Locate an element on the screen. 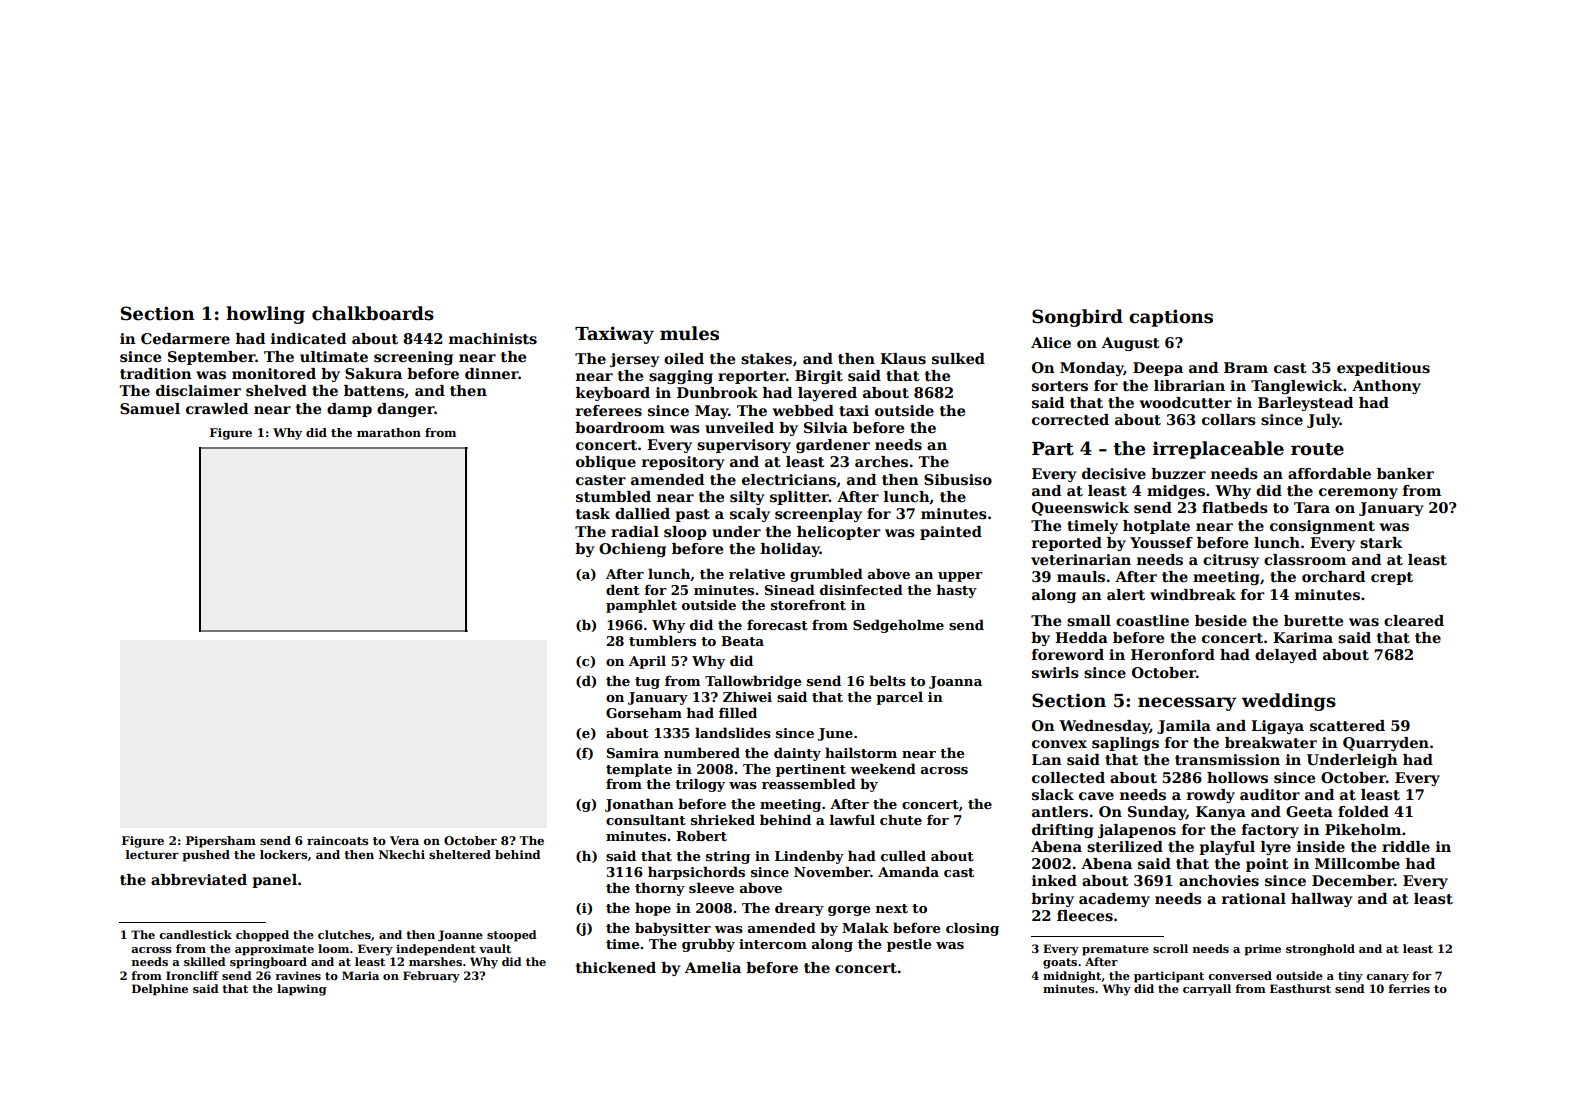 The image size is (1578, 1116). crept is located at coordinates (1392, 578).
